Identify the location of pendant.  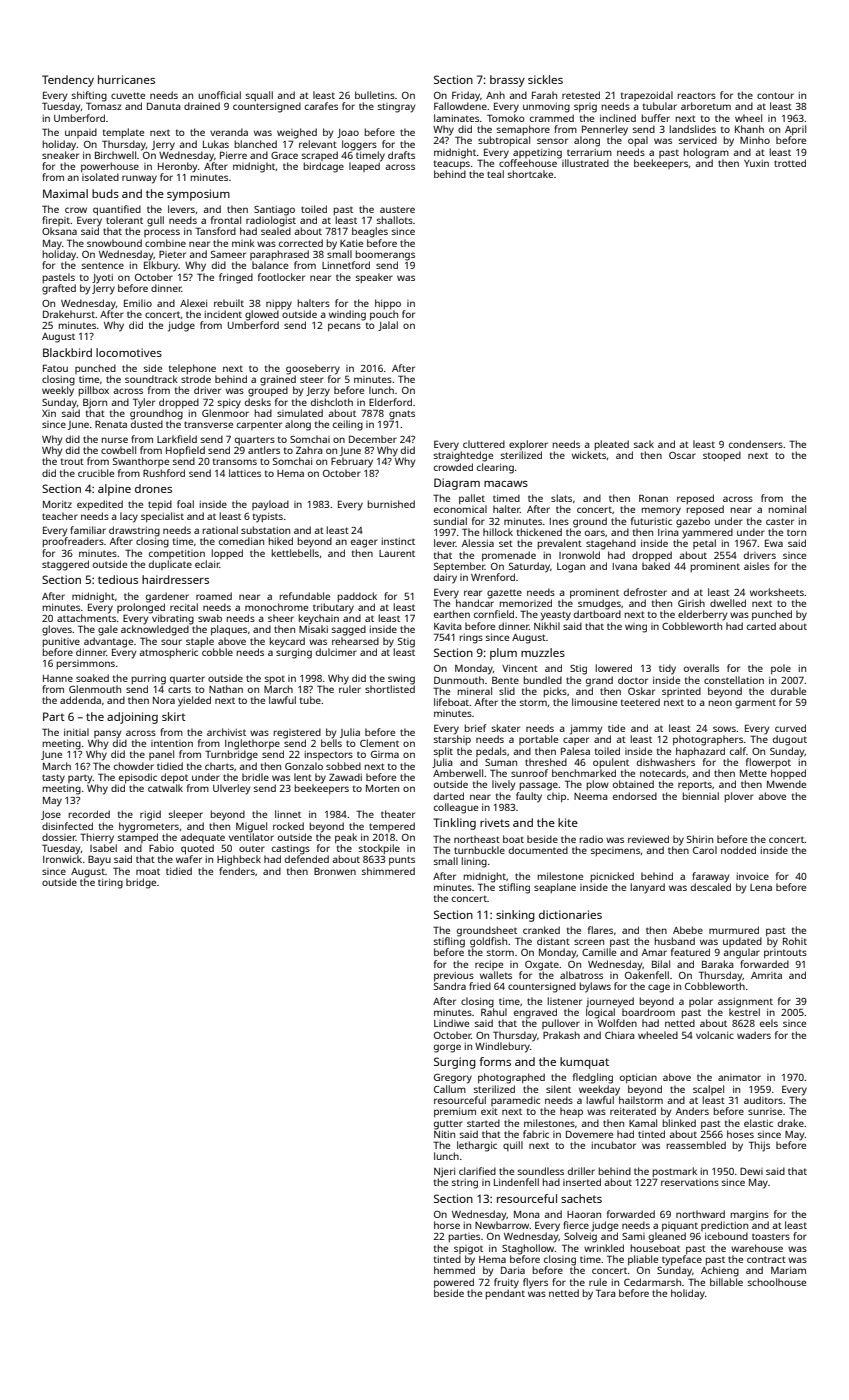
(505, 1294).
